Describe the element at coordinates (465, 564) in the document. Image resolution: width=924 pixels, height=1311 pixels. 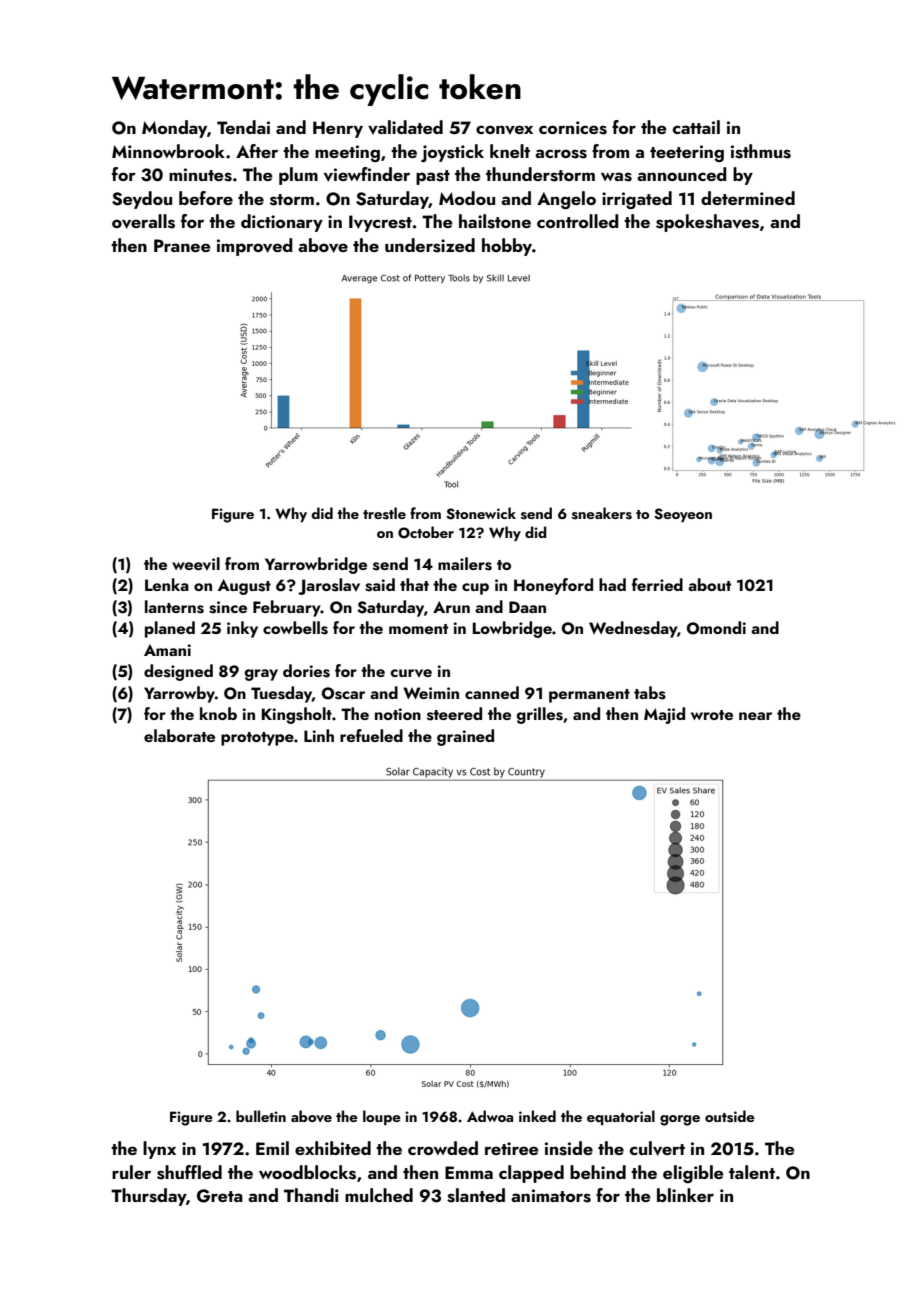
I see `mailers` at that location.
